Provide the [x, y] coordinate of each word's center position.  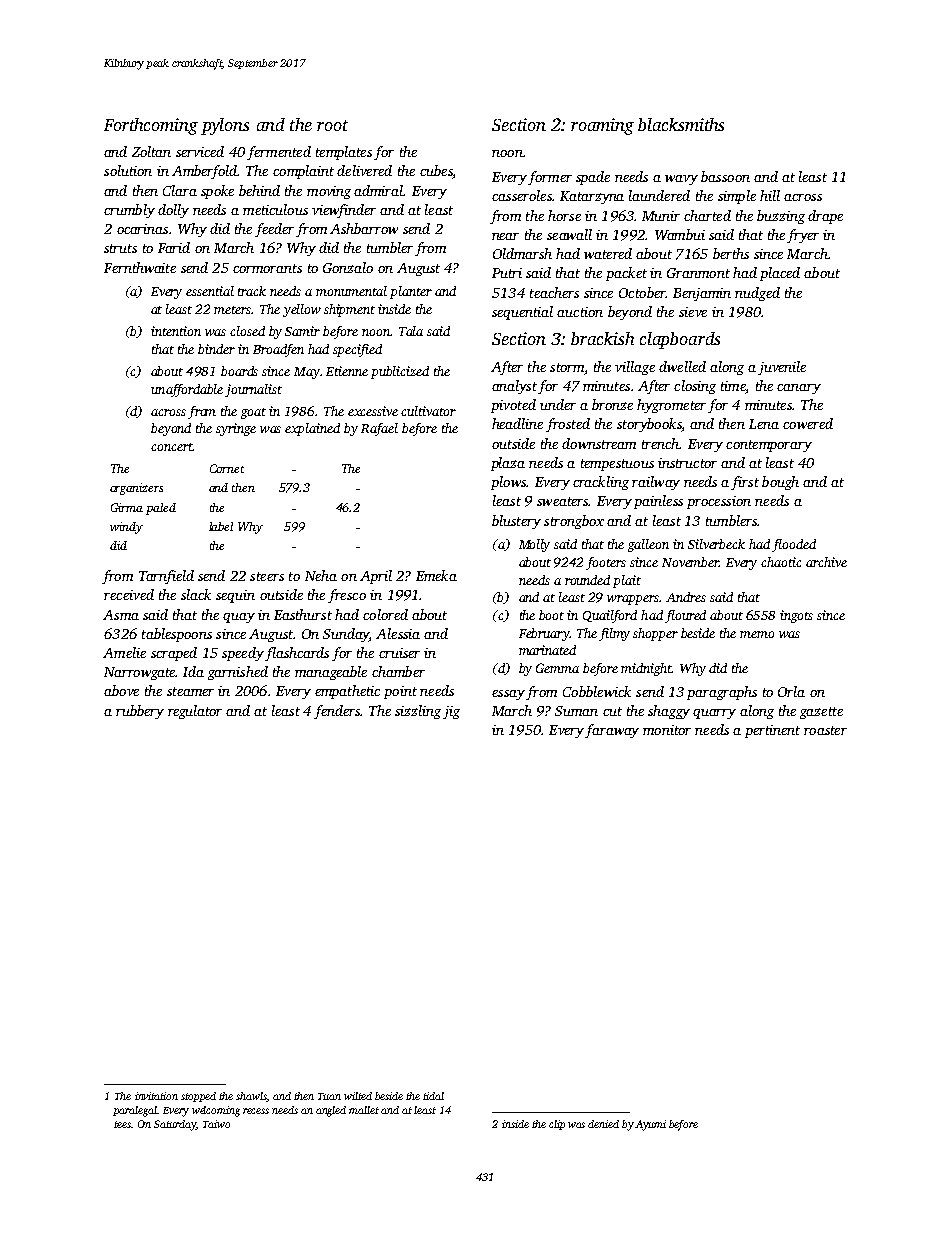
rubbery [140, 712]
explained [312, 429]
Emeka [436, 575]
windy [126, 528]
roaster [825, 730]
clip [557, 1125]
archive [826, 562]
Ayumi [650, 1125]
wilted [358, 1096]
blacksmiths [681, 124]
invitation [156, 1096]
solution [128, 170]
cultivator [428, 411]
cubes [436, 170]
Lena [764, 424]
